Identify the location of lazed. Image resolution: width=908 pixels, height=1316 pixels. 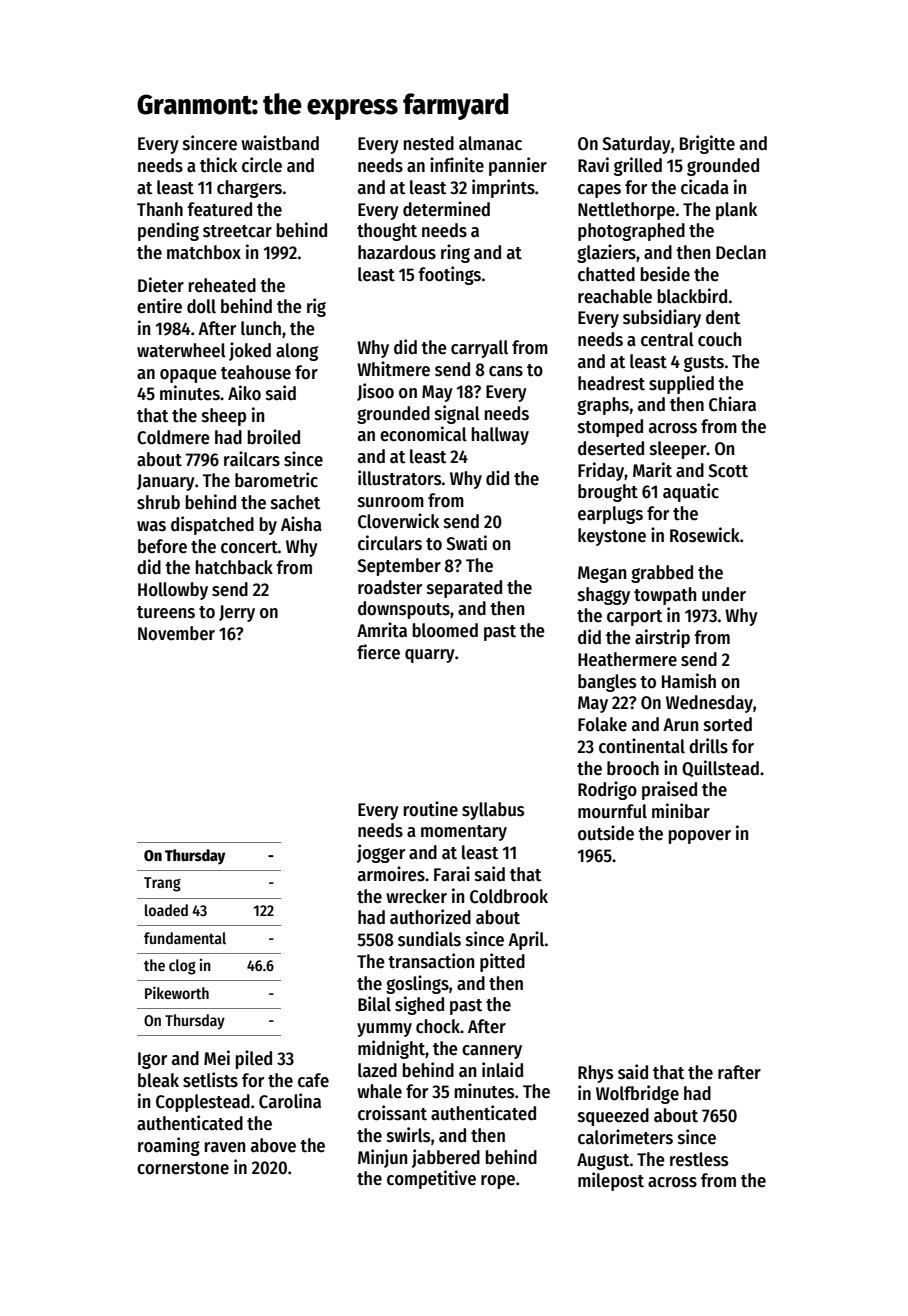
(377, 1070).
